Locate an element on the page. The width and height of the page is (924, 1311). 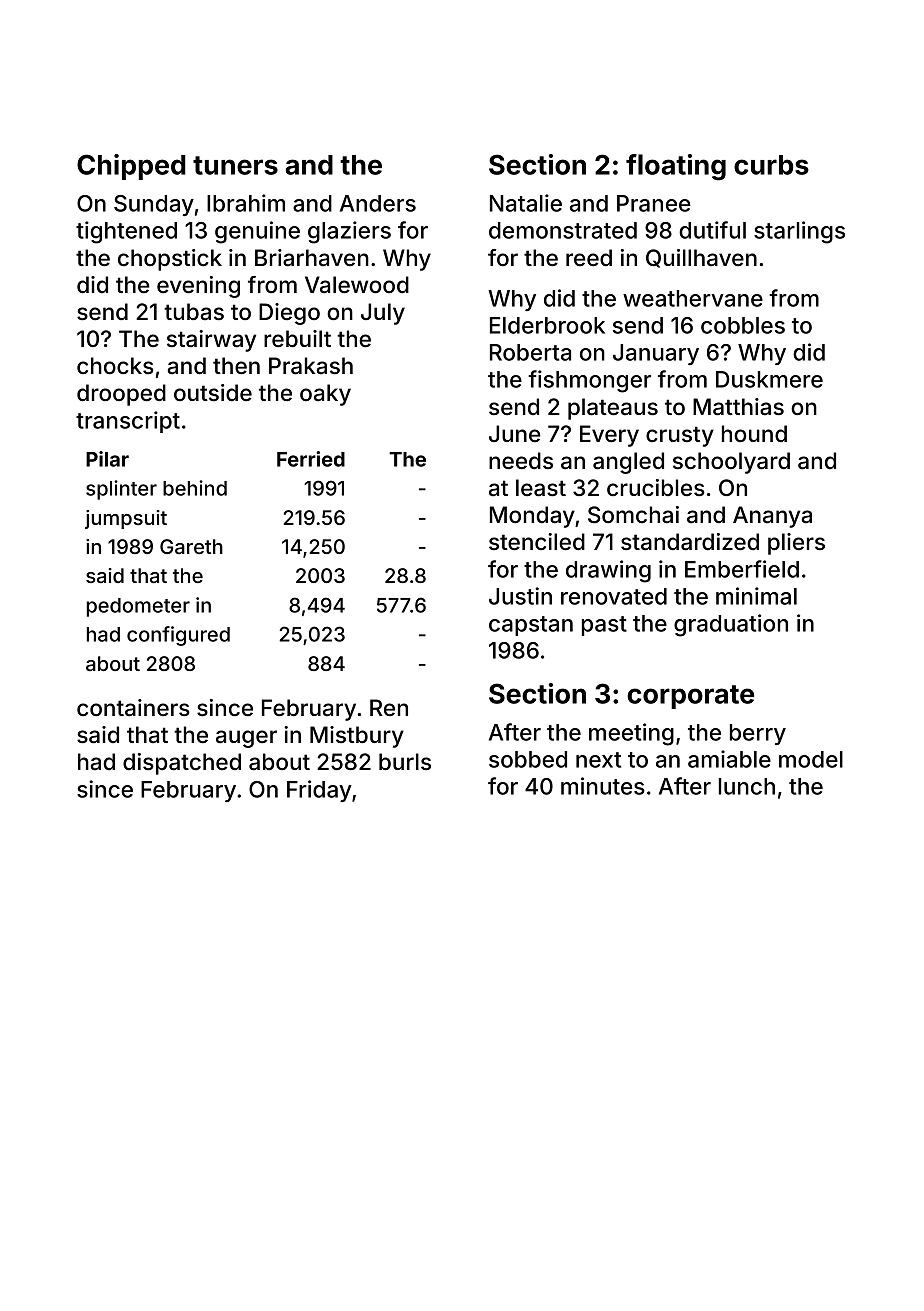
stairway is located at coordinates (211, 341).
